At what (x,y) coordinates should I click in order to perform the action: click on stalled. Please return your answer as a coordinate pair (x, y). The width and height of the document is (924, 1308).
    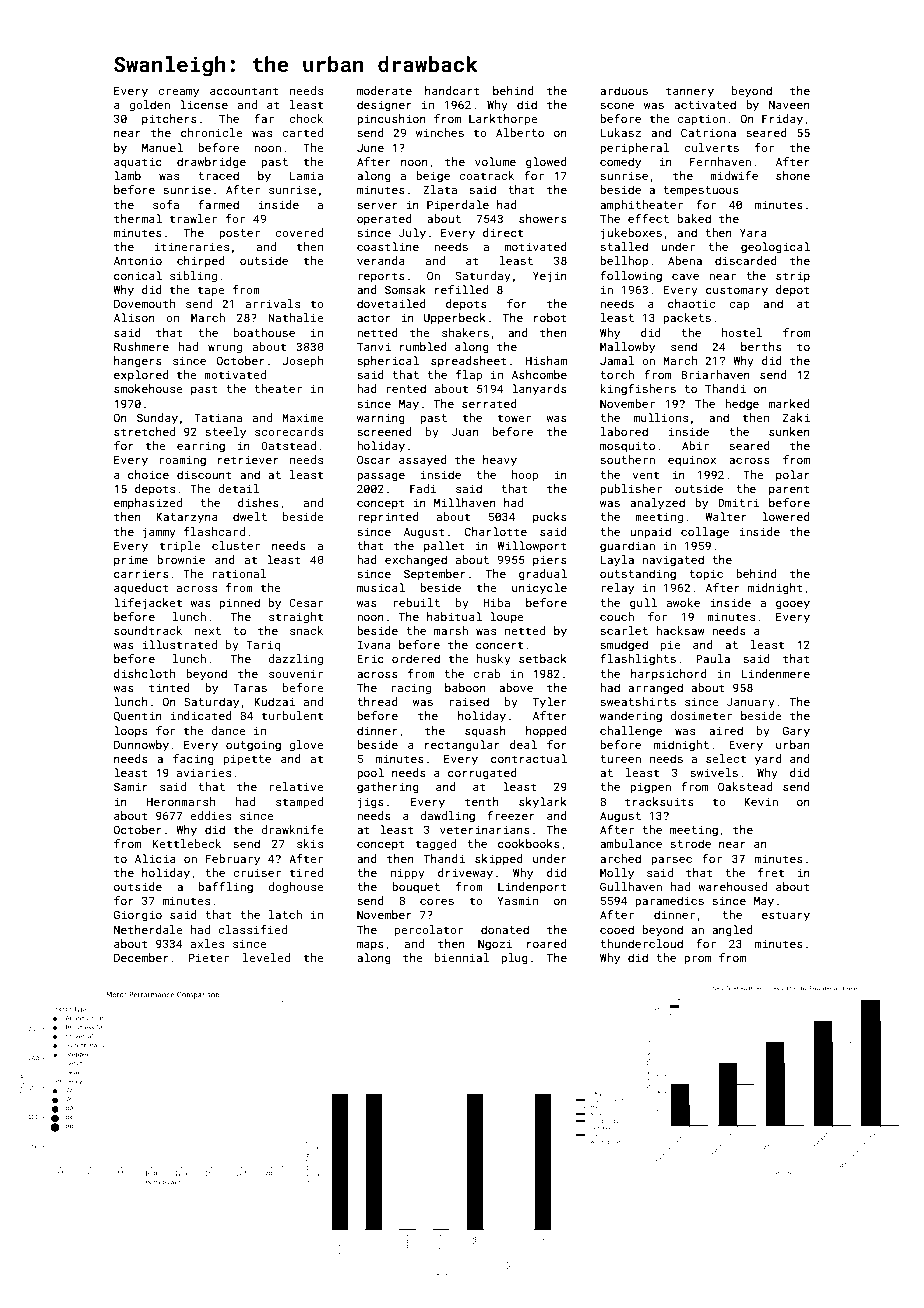
    Looking at the image, I should click on (624, 246).
